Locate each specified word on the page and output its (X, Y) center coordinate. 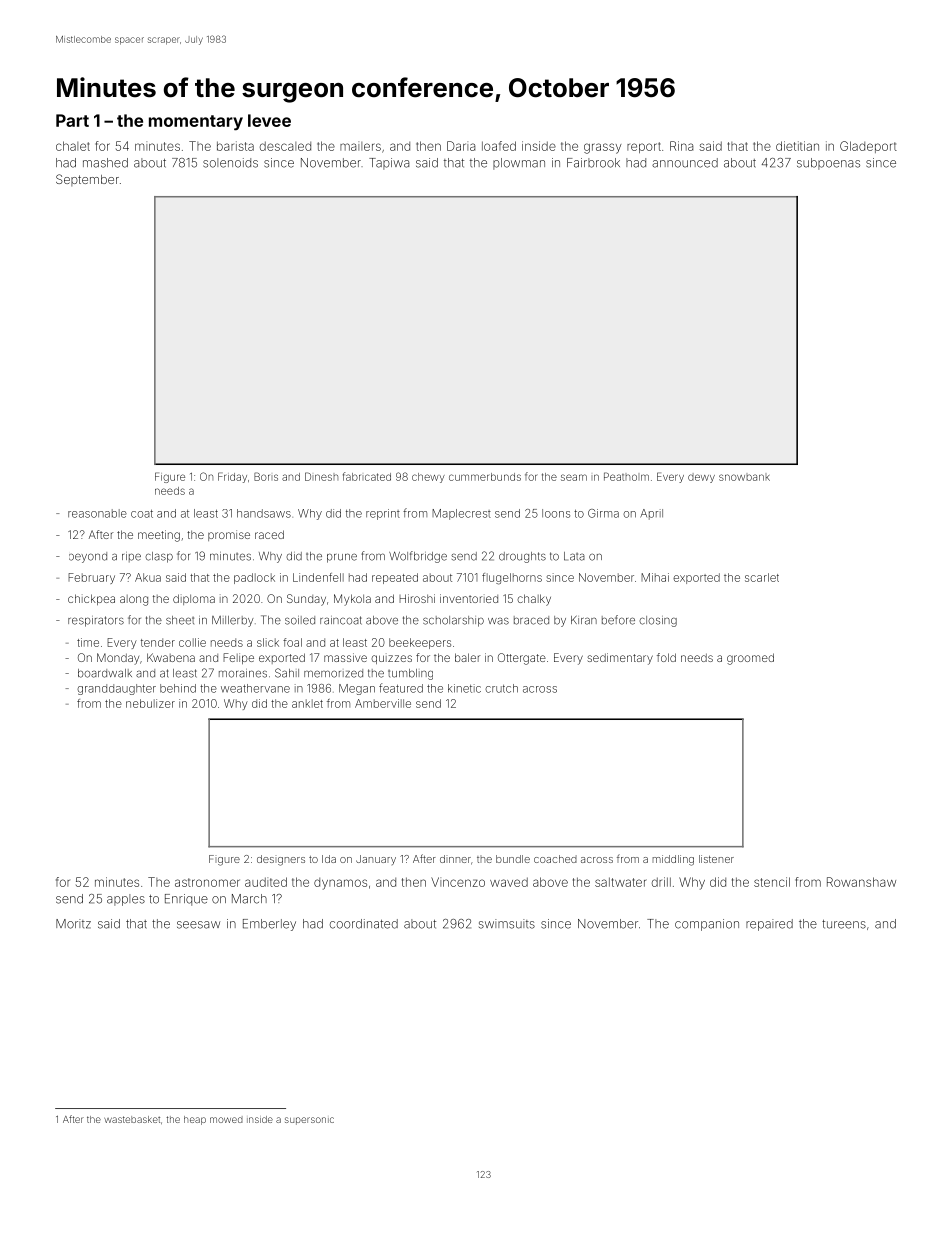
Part (72, 120)
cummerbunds (485, 477)
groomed (750, 659)
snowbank (744, 477)
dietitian (797, 146)
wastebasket (132, 1119)
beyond (88, 557)
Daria (461, 146)
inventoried (469, 598)
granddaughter (116, 689)
